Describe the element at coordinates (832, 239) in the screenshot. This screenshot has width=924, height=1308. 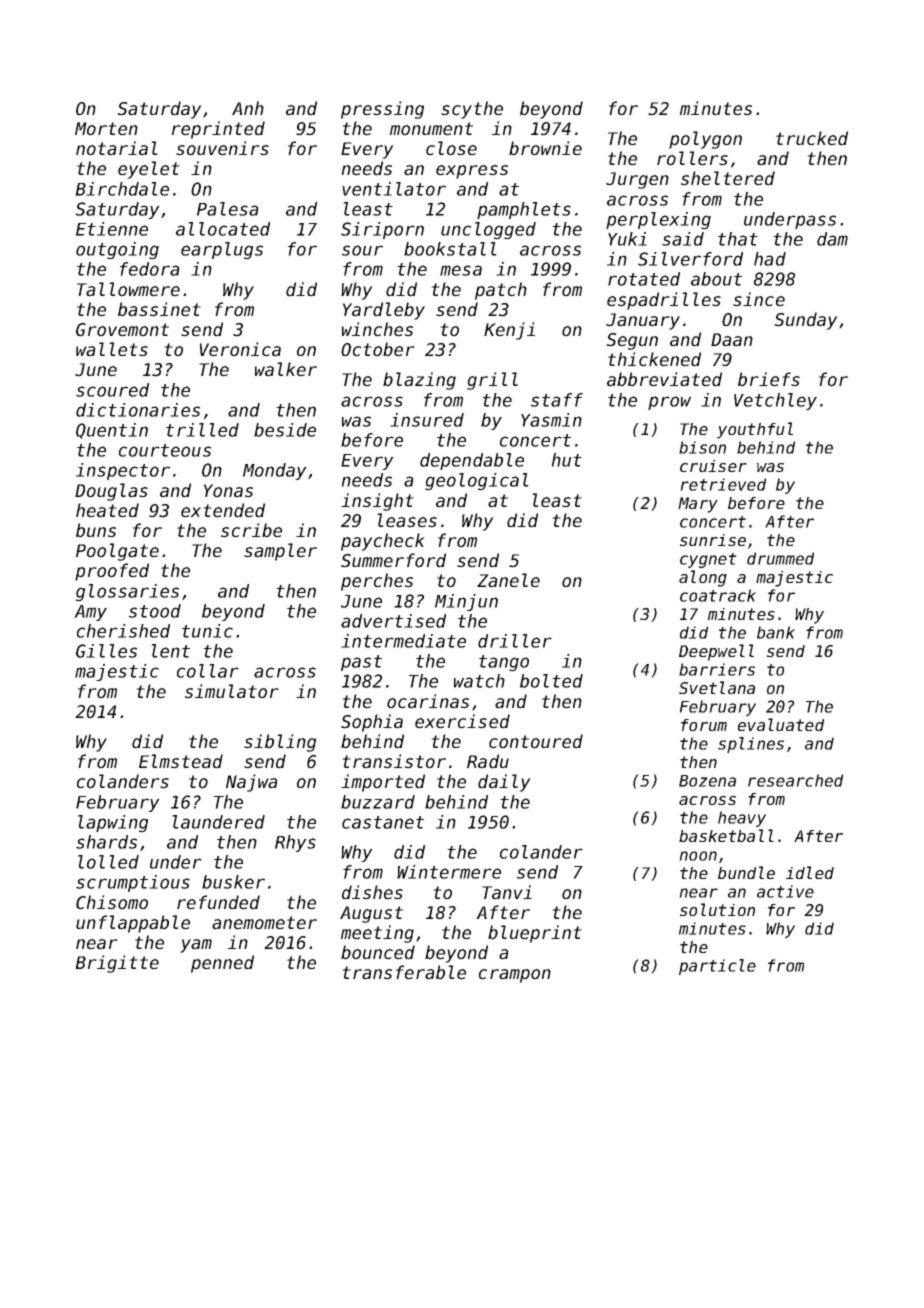
I see `dam` at that location.
